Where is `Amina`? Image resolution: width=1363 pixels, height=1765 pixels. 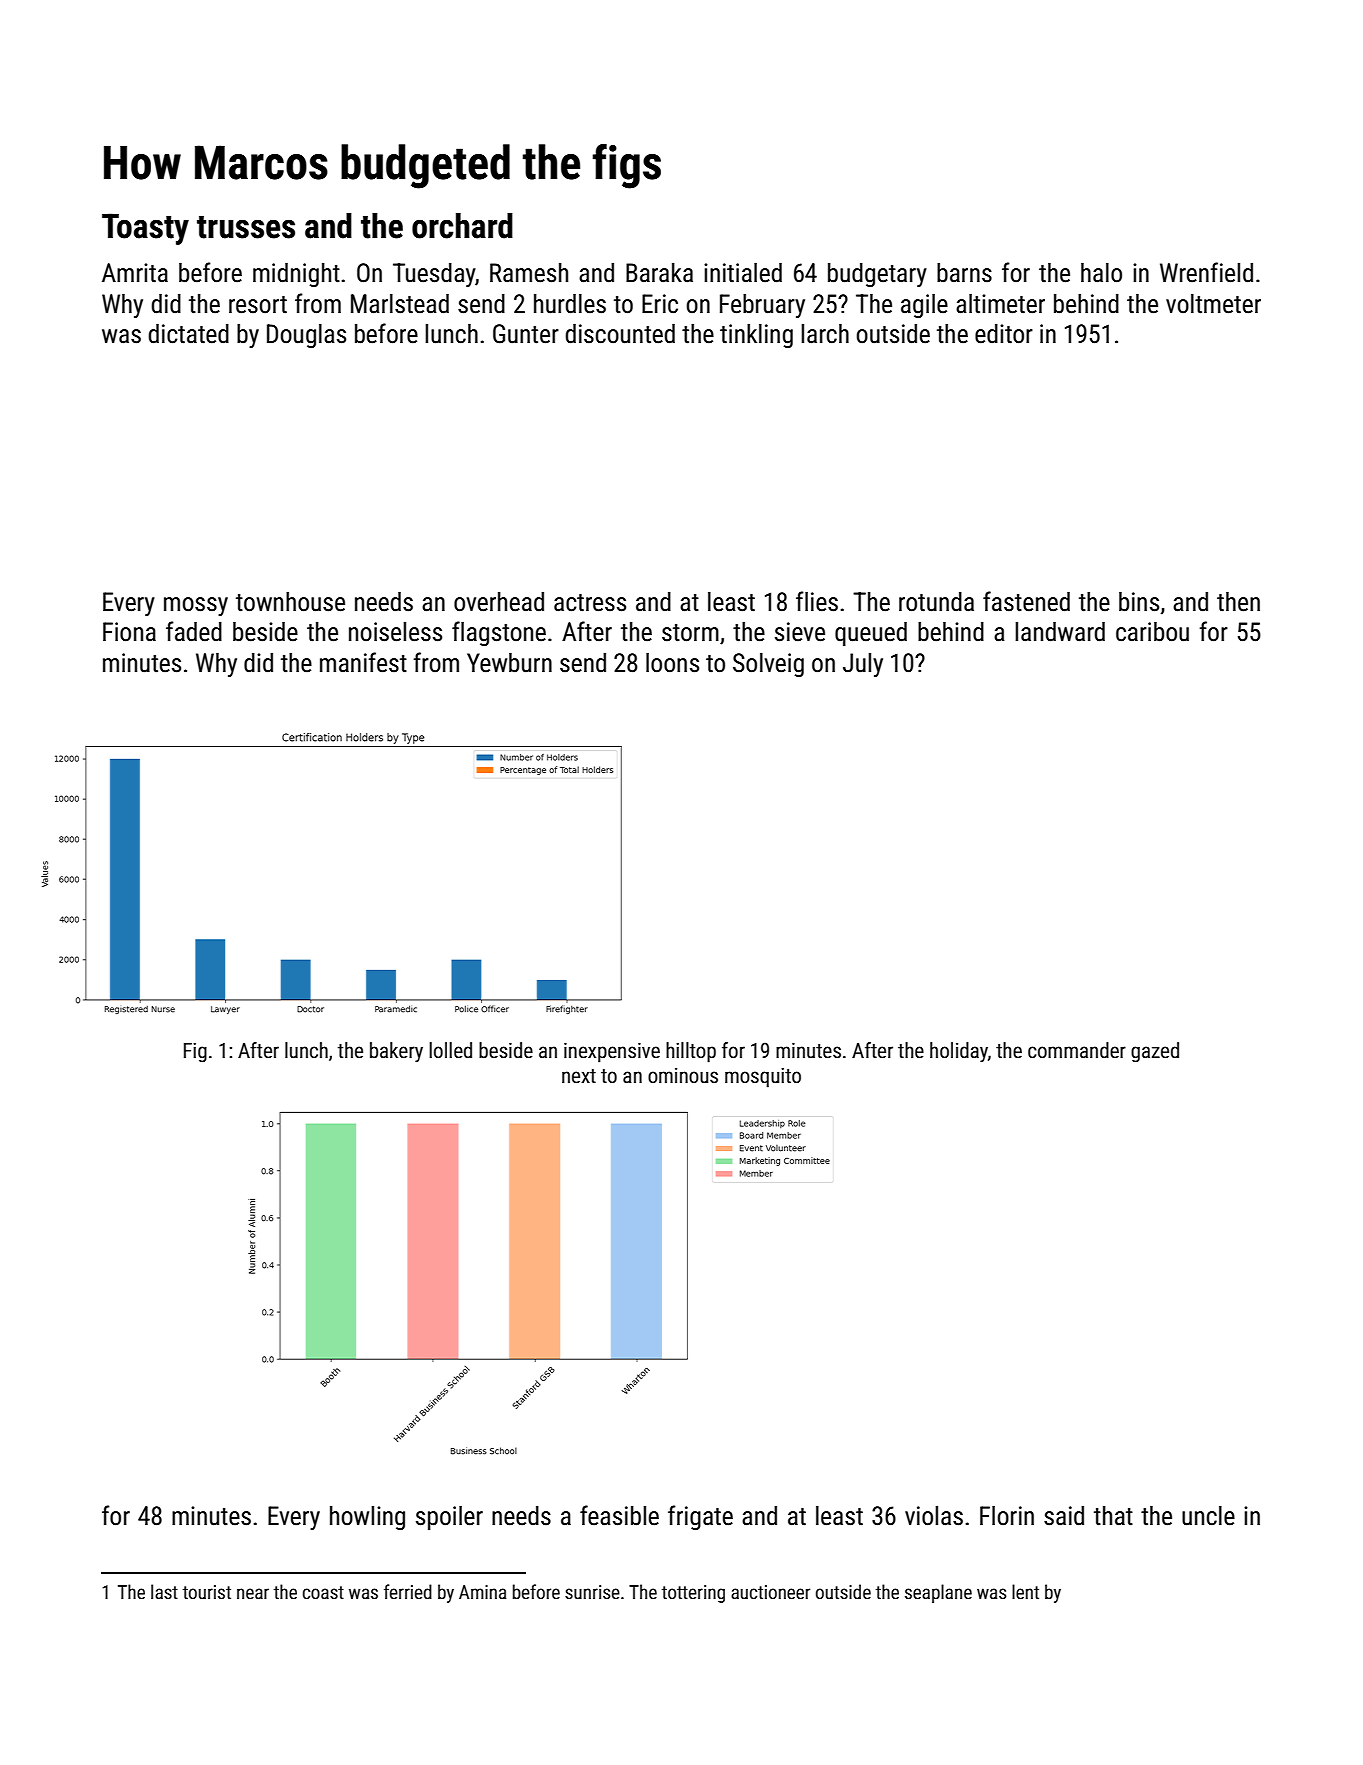
Amina is located at coordinates (482, 1592).
